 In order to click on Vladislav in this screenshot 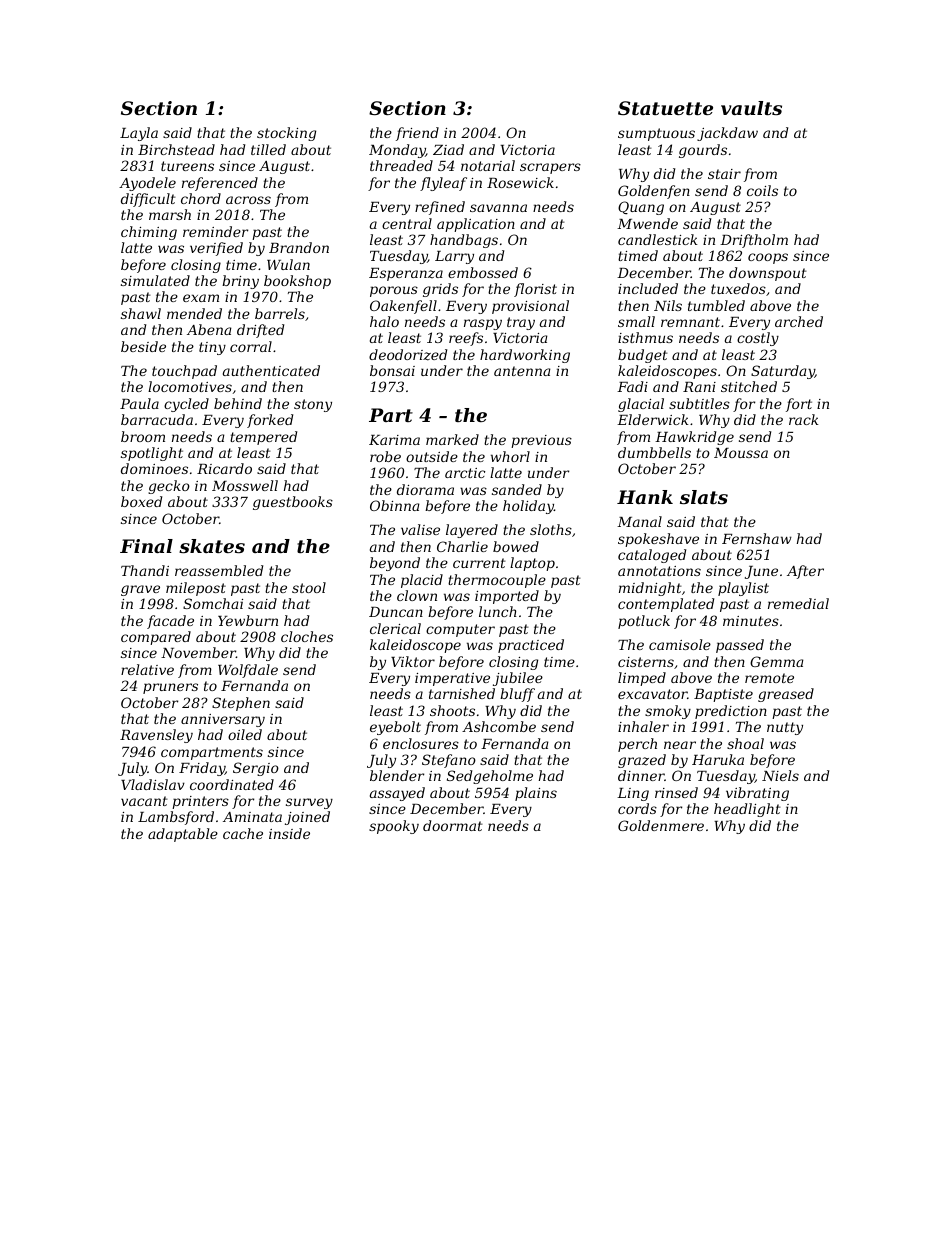, I will do `click(153, 784)`.
